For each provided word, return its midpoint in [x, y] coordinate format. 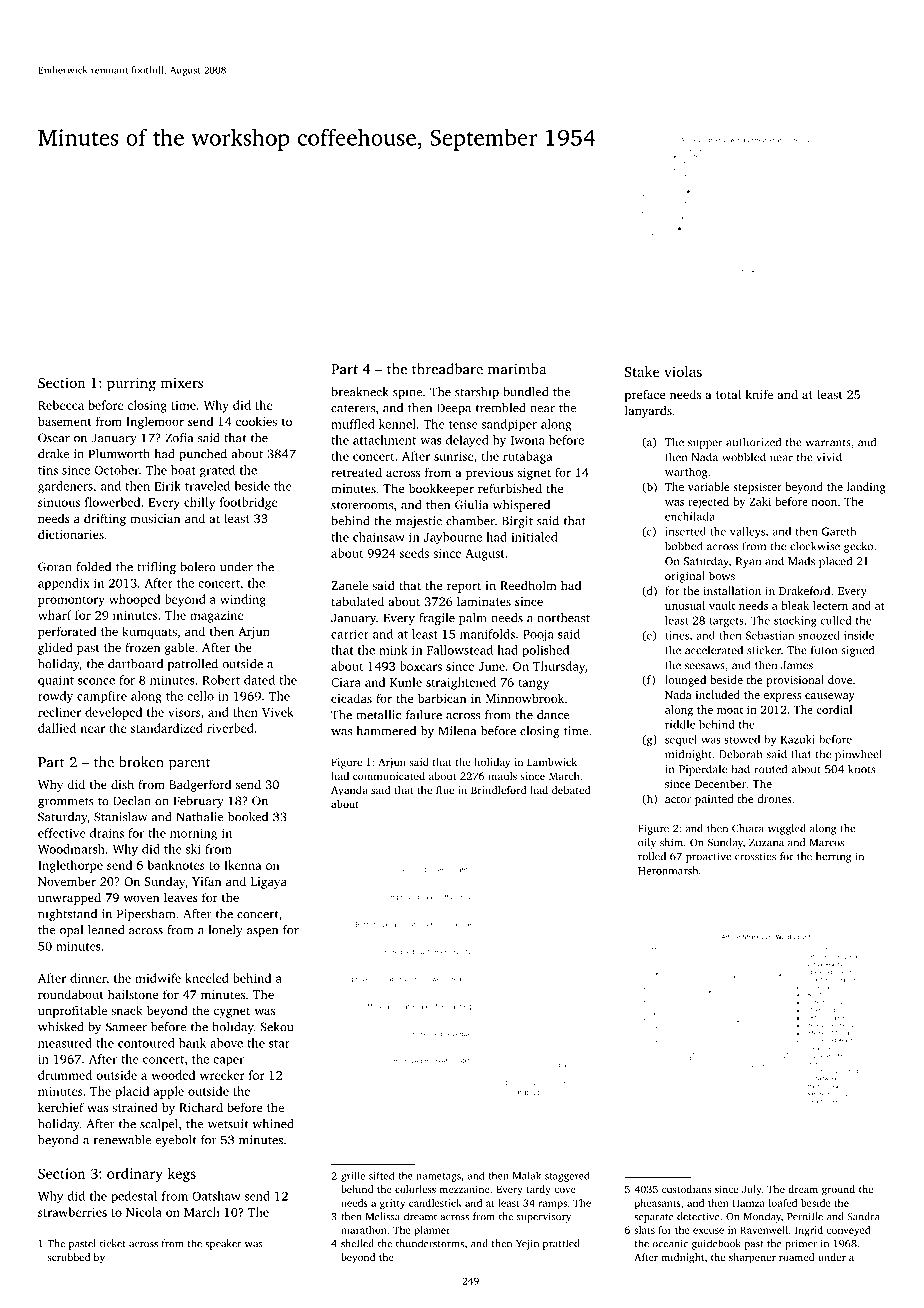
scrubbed [69, 1257]
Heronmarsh [668, 870]
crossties [755, 856]
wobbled [744, 457]
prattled [561, 1244]
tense [463, 425]
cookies [256, 421]
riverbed [230, 728]
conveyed [848, 1231]
